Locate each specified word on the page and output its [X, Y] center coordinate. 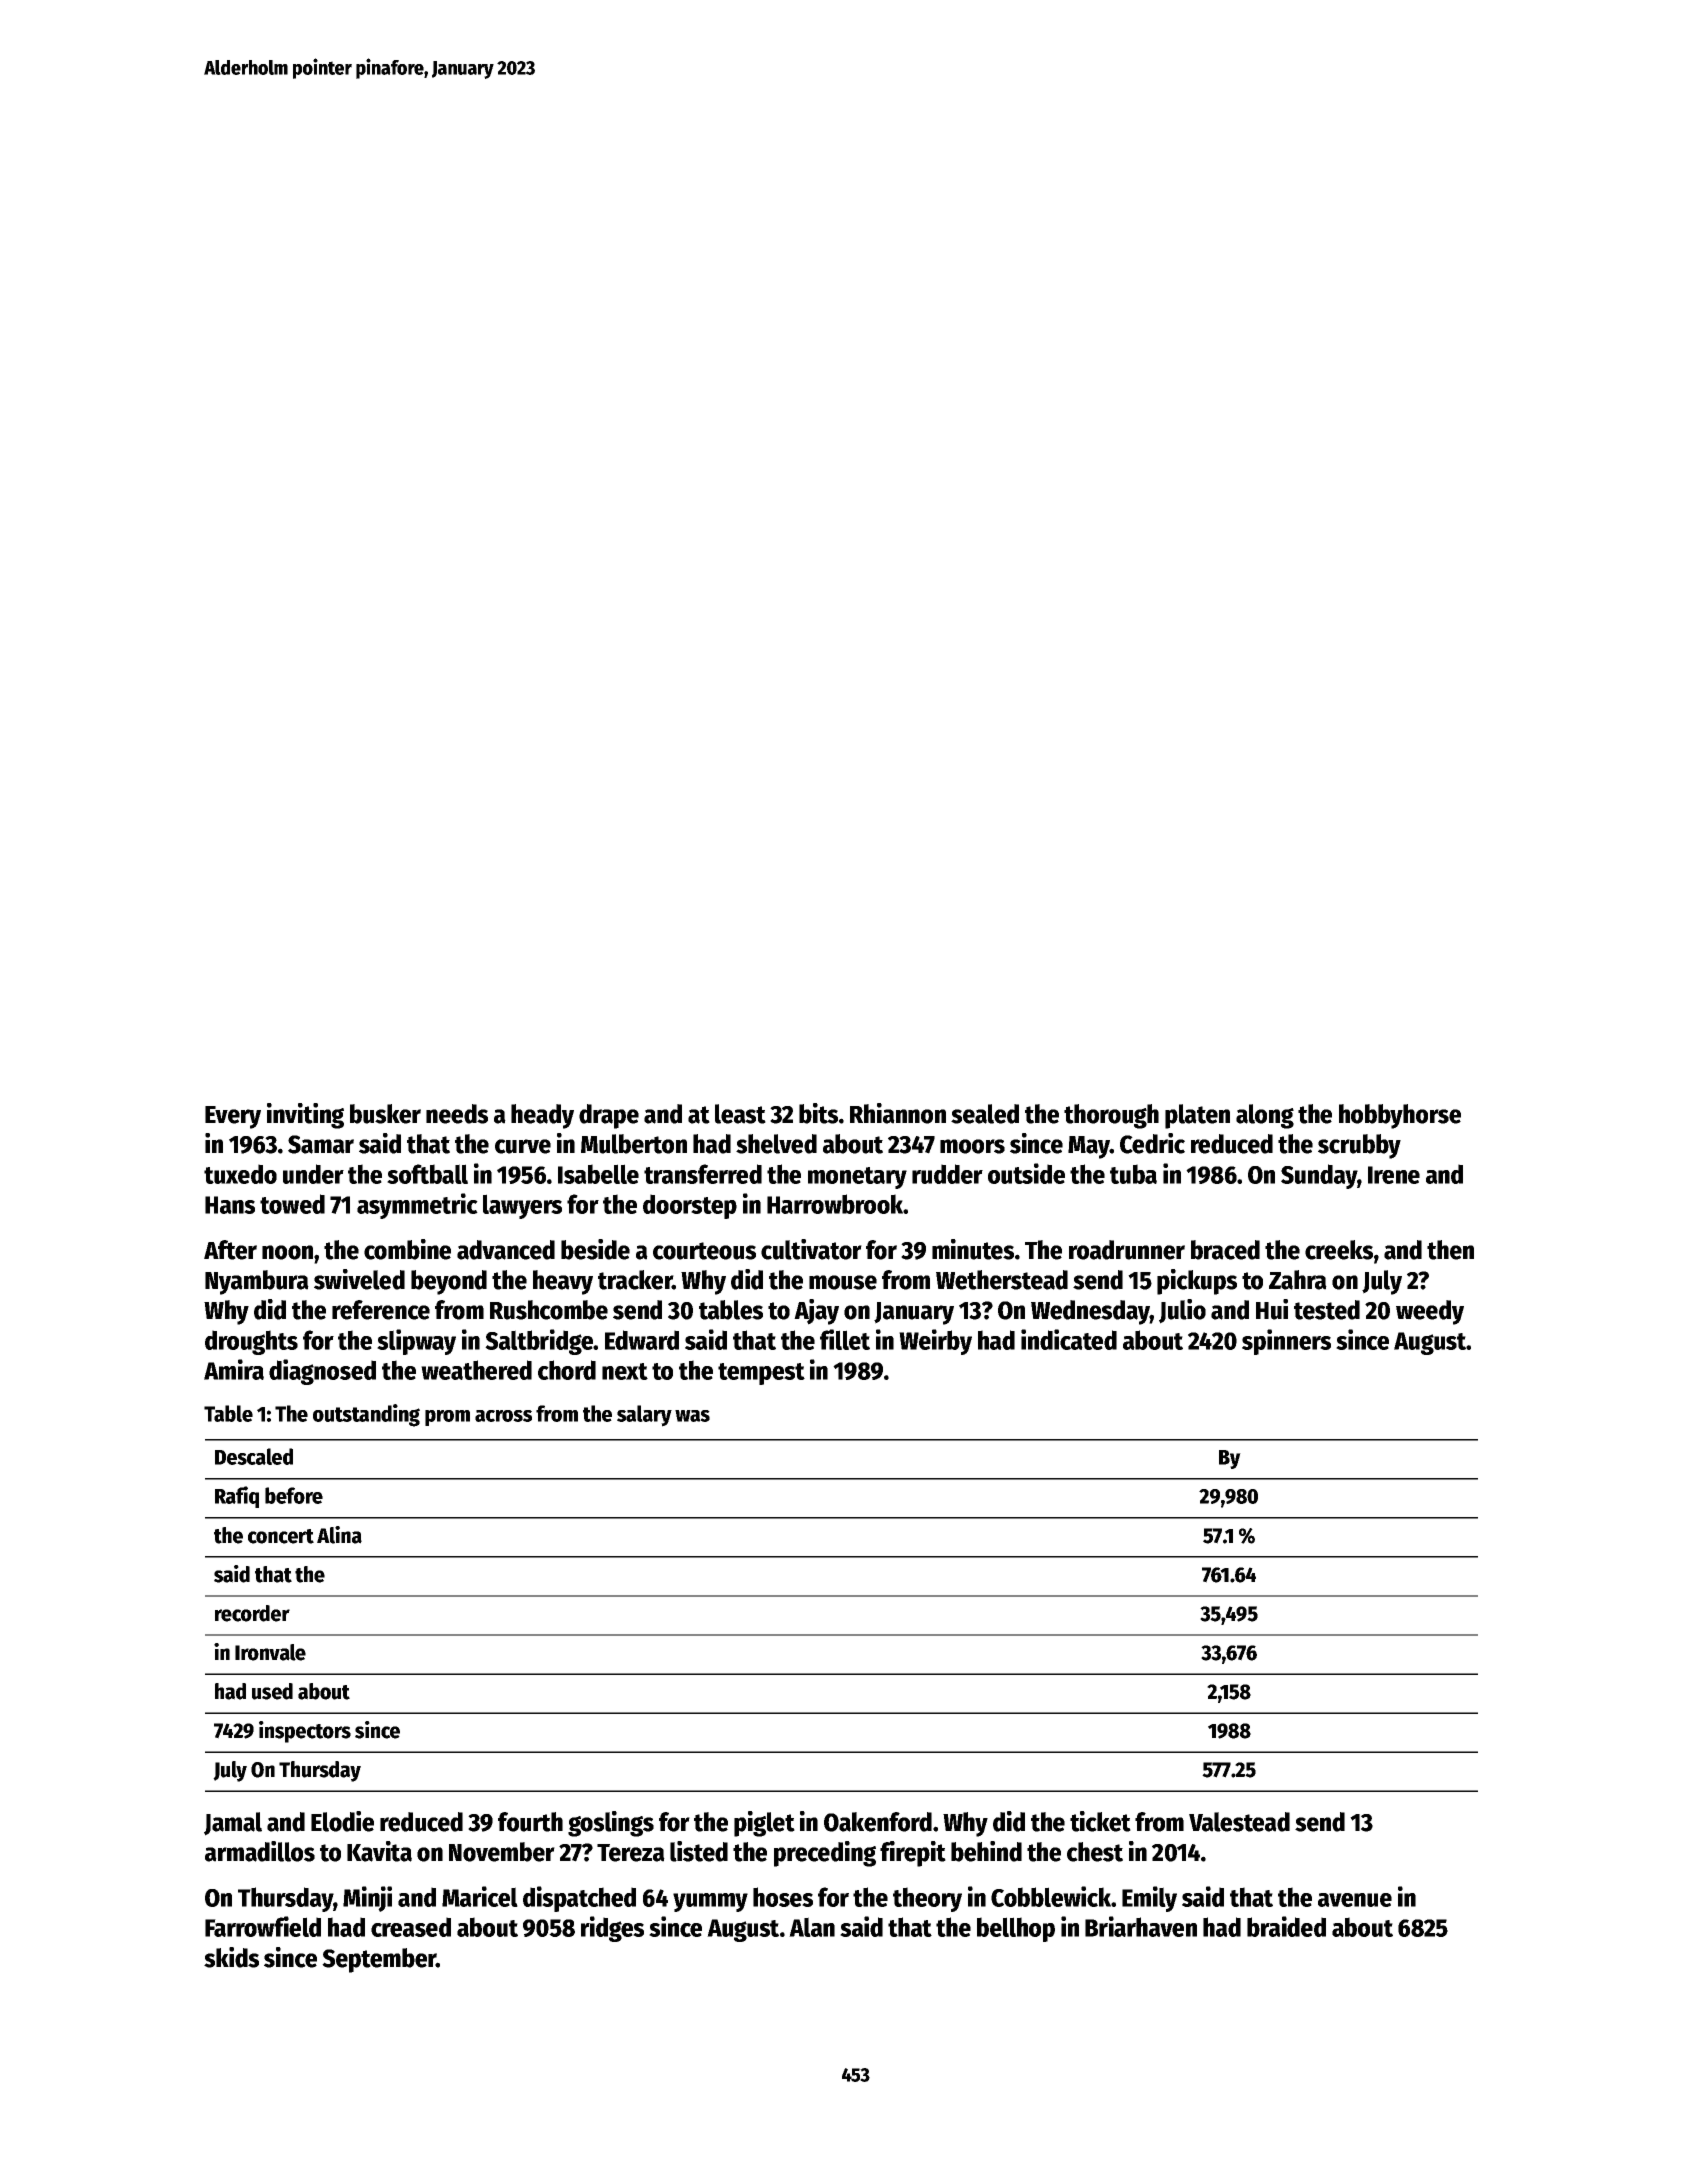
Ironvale [270, 1652]
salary [644, 1416]
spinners [1286, 1342]
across [503, 1416]
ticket [1100, 1821]
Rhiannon [898, 1113]
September [379, 1960]
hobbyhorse [1400, 1116]
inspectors [305, 1732]
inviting [305, 1116]
